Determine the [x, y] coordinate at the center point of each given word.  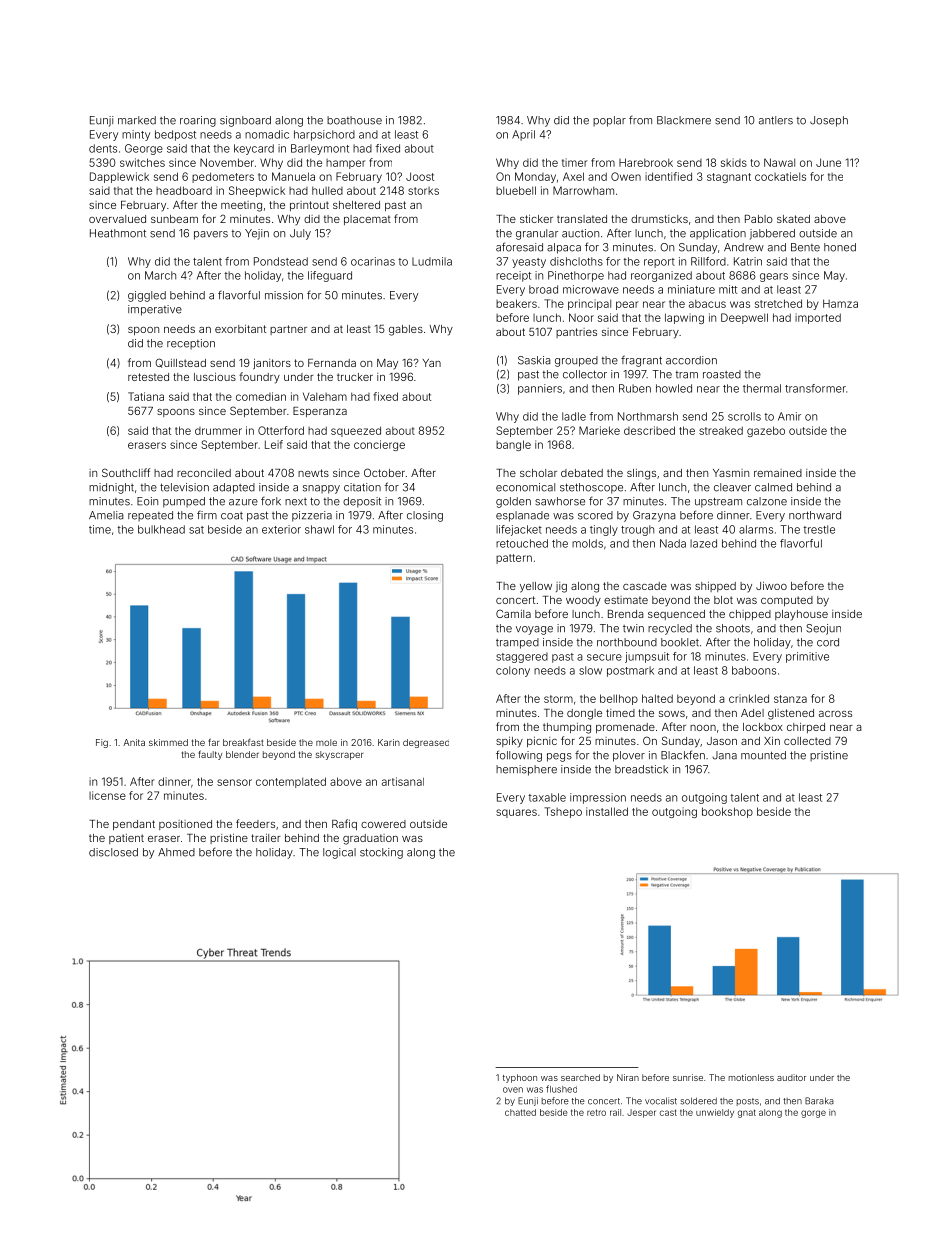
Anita [134, 742]
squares [516, 813]
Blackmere [684, 120]
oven [513, 1090]
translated [582, 219]
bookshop [727, 812]
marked [137, 120]
